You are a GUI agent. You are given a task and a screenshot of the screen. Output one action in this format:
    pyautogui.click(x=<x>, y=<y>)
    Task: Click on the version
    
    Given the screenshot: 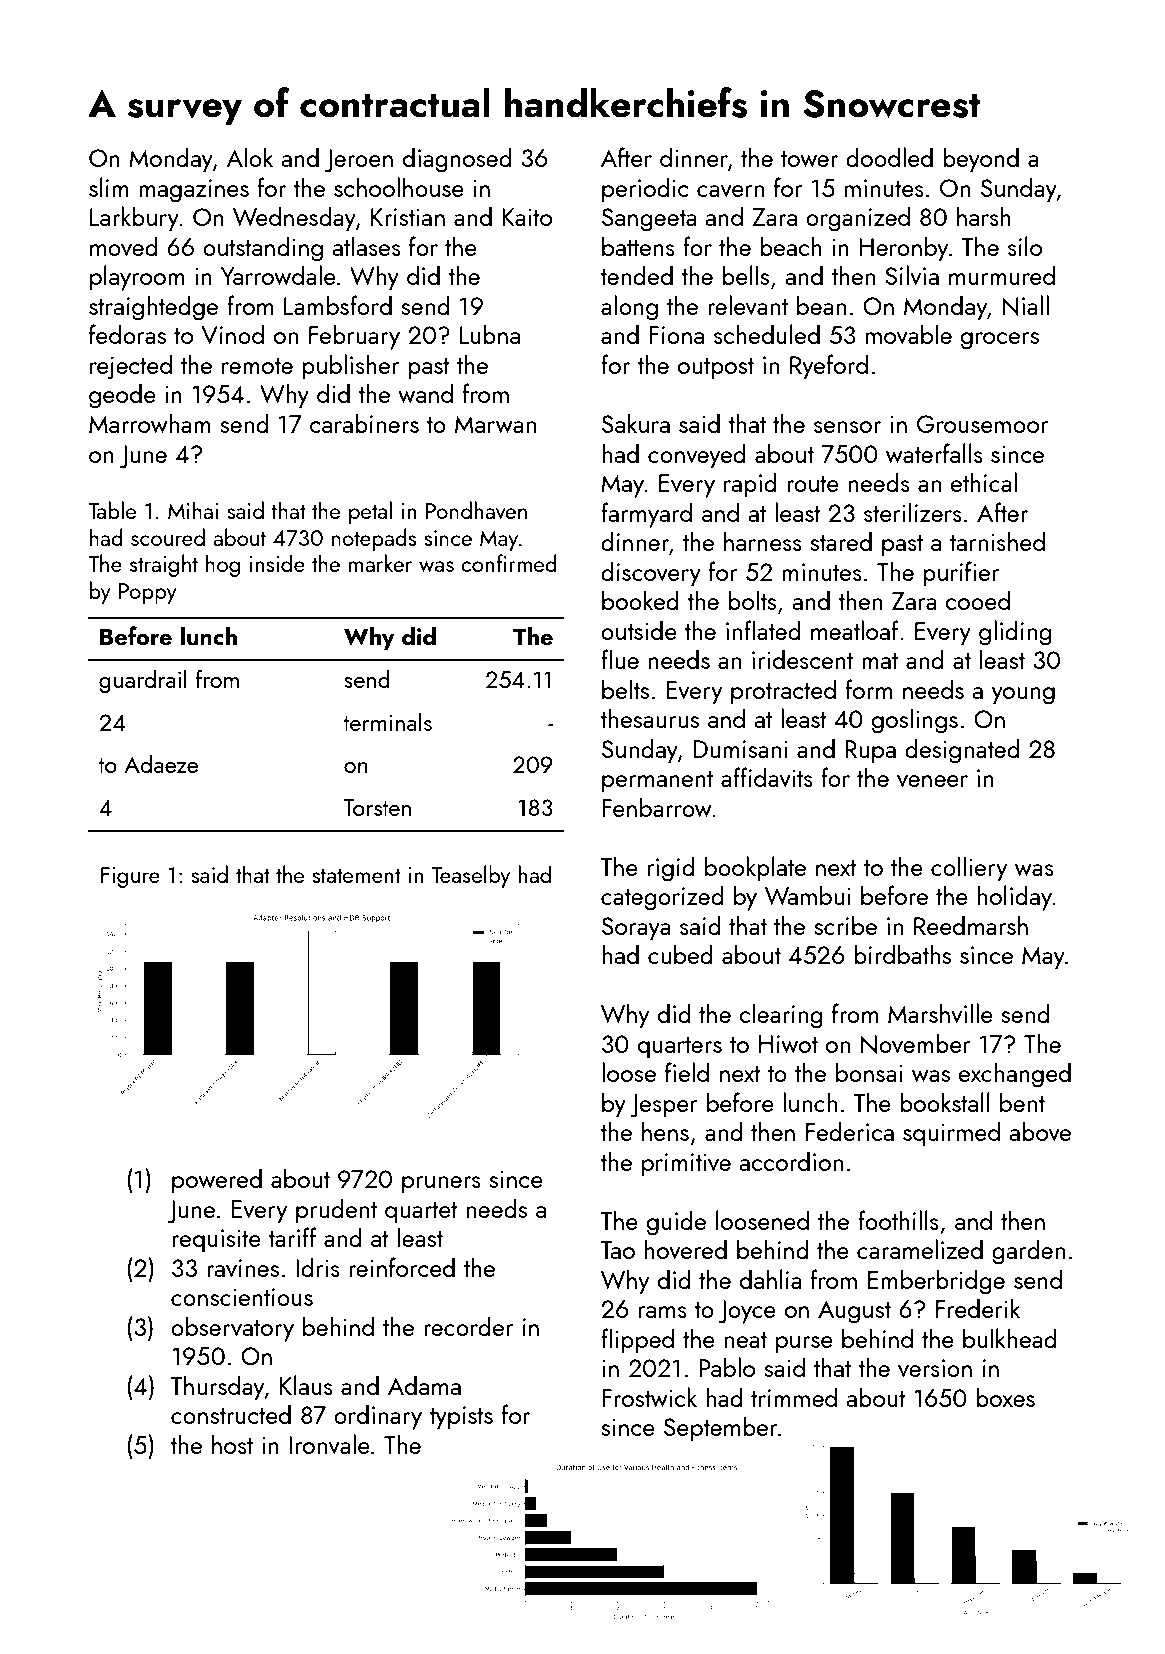 What is the action you would take?
    pyautogui.click(x=935, y=1368)
